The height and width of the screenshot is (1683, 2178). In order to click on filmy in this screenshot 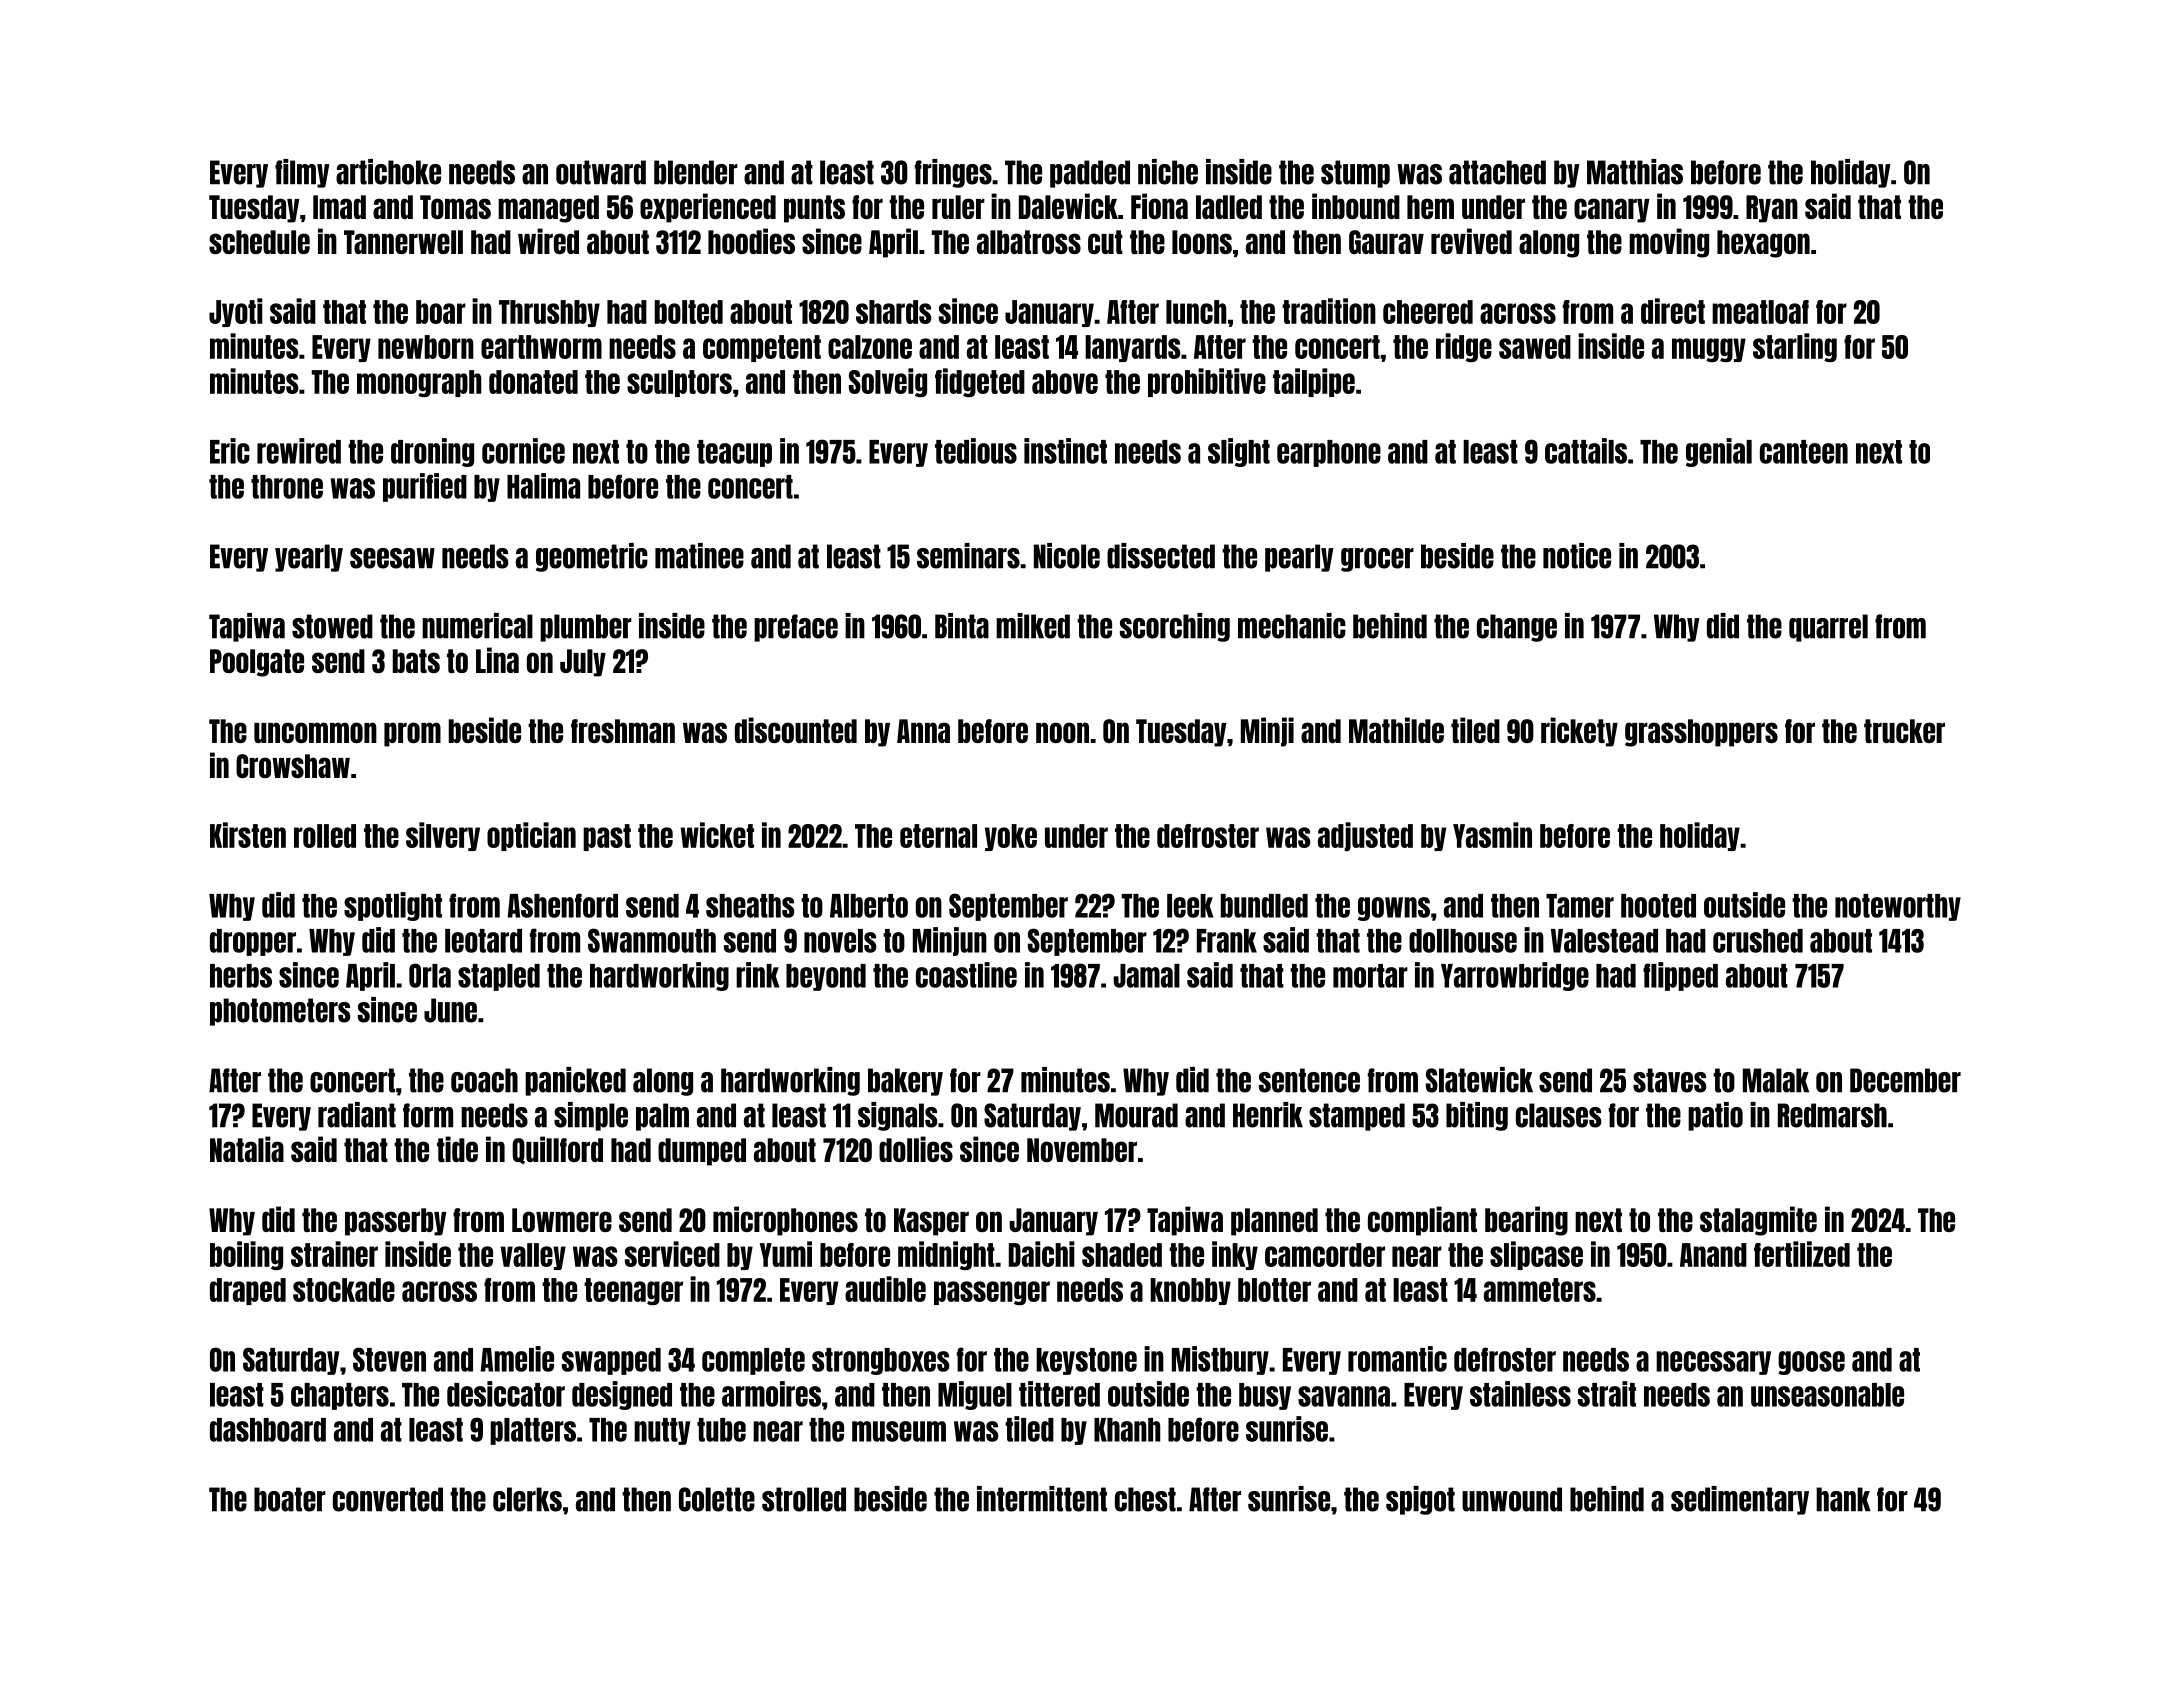, I will do `click(302, 173)`.
